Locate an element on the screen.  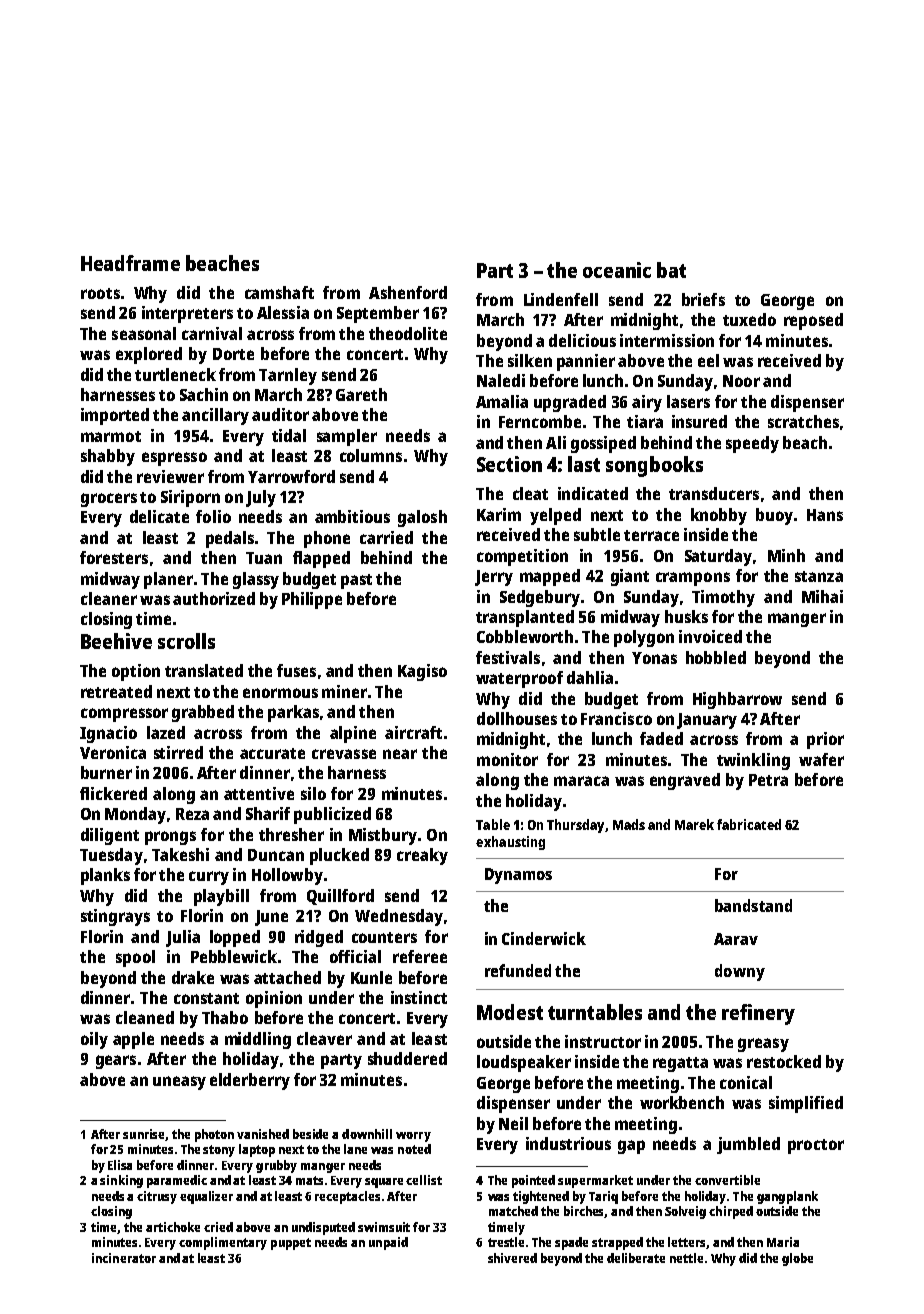
diligent is located at coordinates (110, 836).
